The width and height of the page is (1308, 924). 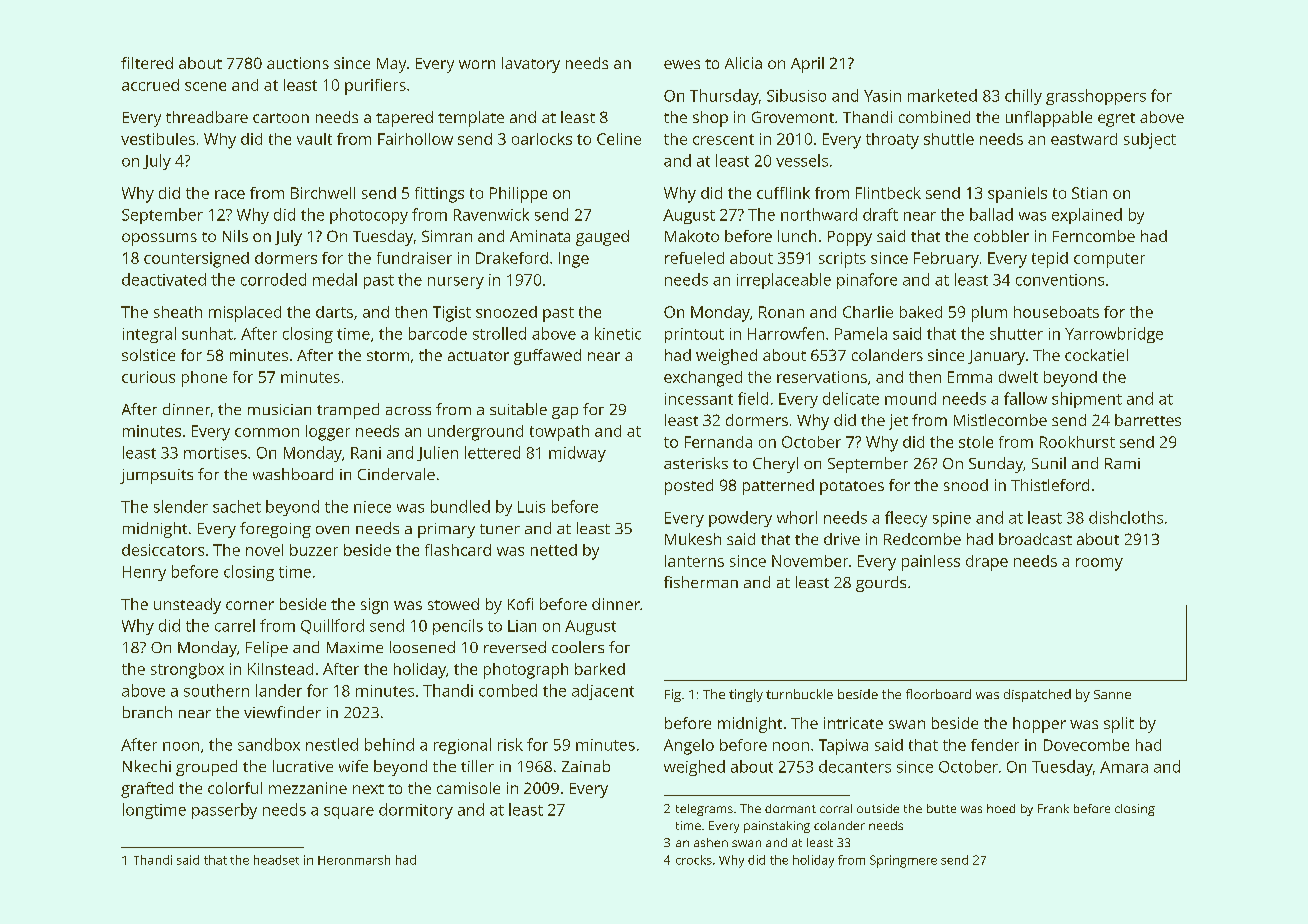 I want to click on darts, so click(x=334, y=312).
